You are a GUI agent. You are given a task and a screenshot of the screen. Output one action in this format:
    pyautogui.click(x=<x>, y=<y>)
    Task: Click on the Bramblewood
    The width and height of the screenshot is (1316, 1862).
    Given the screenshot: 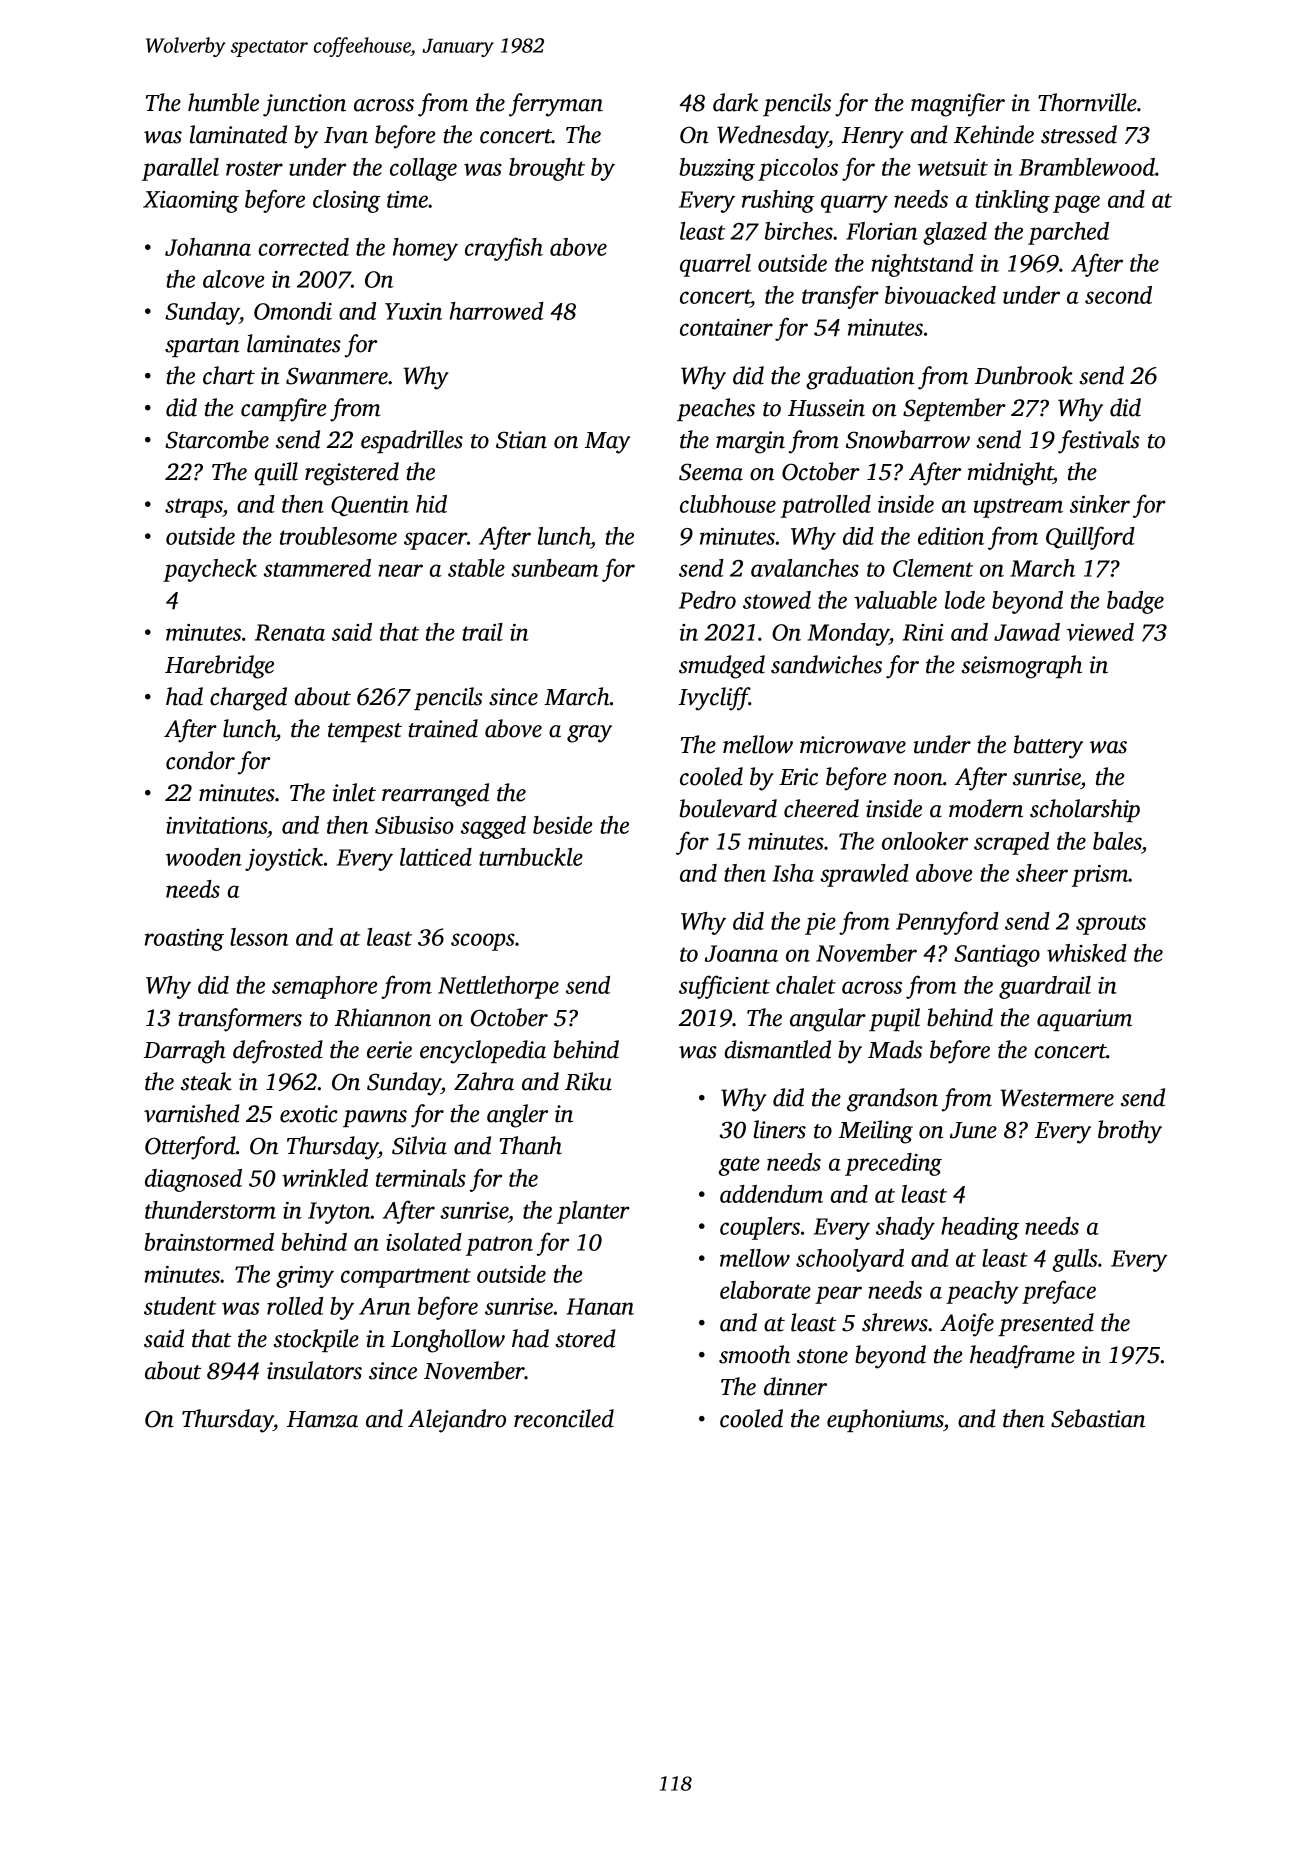 What is the action you would take?
    pyautogui.click(x=1087, y=167)
